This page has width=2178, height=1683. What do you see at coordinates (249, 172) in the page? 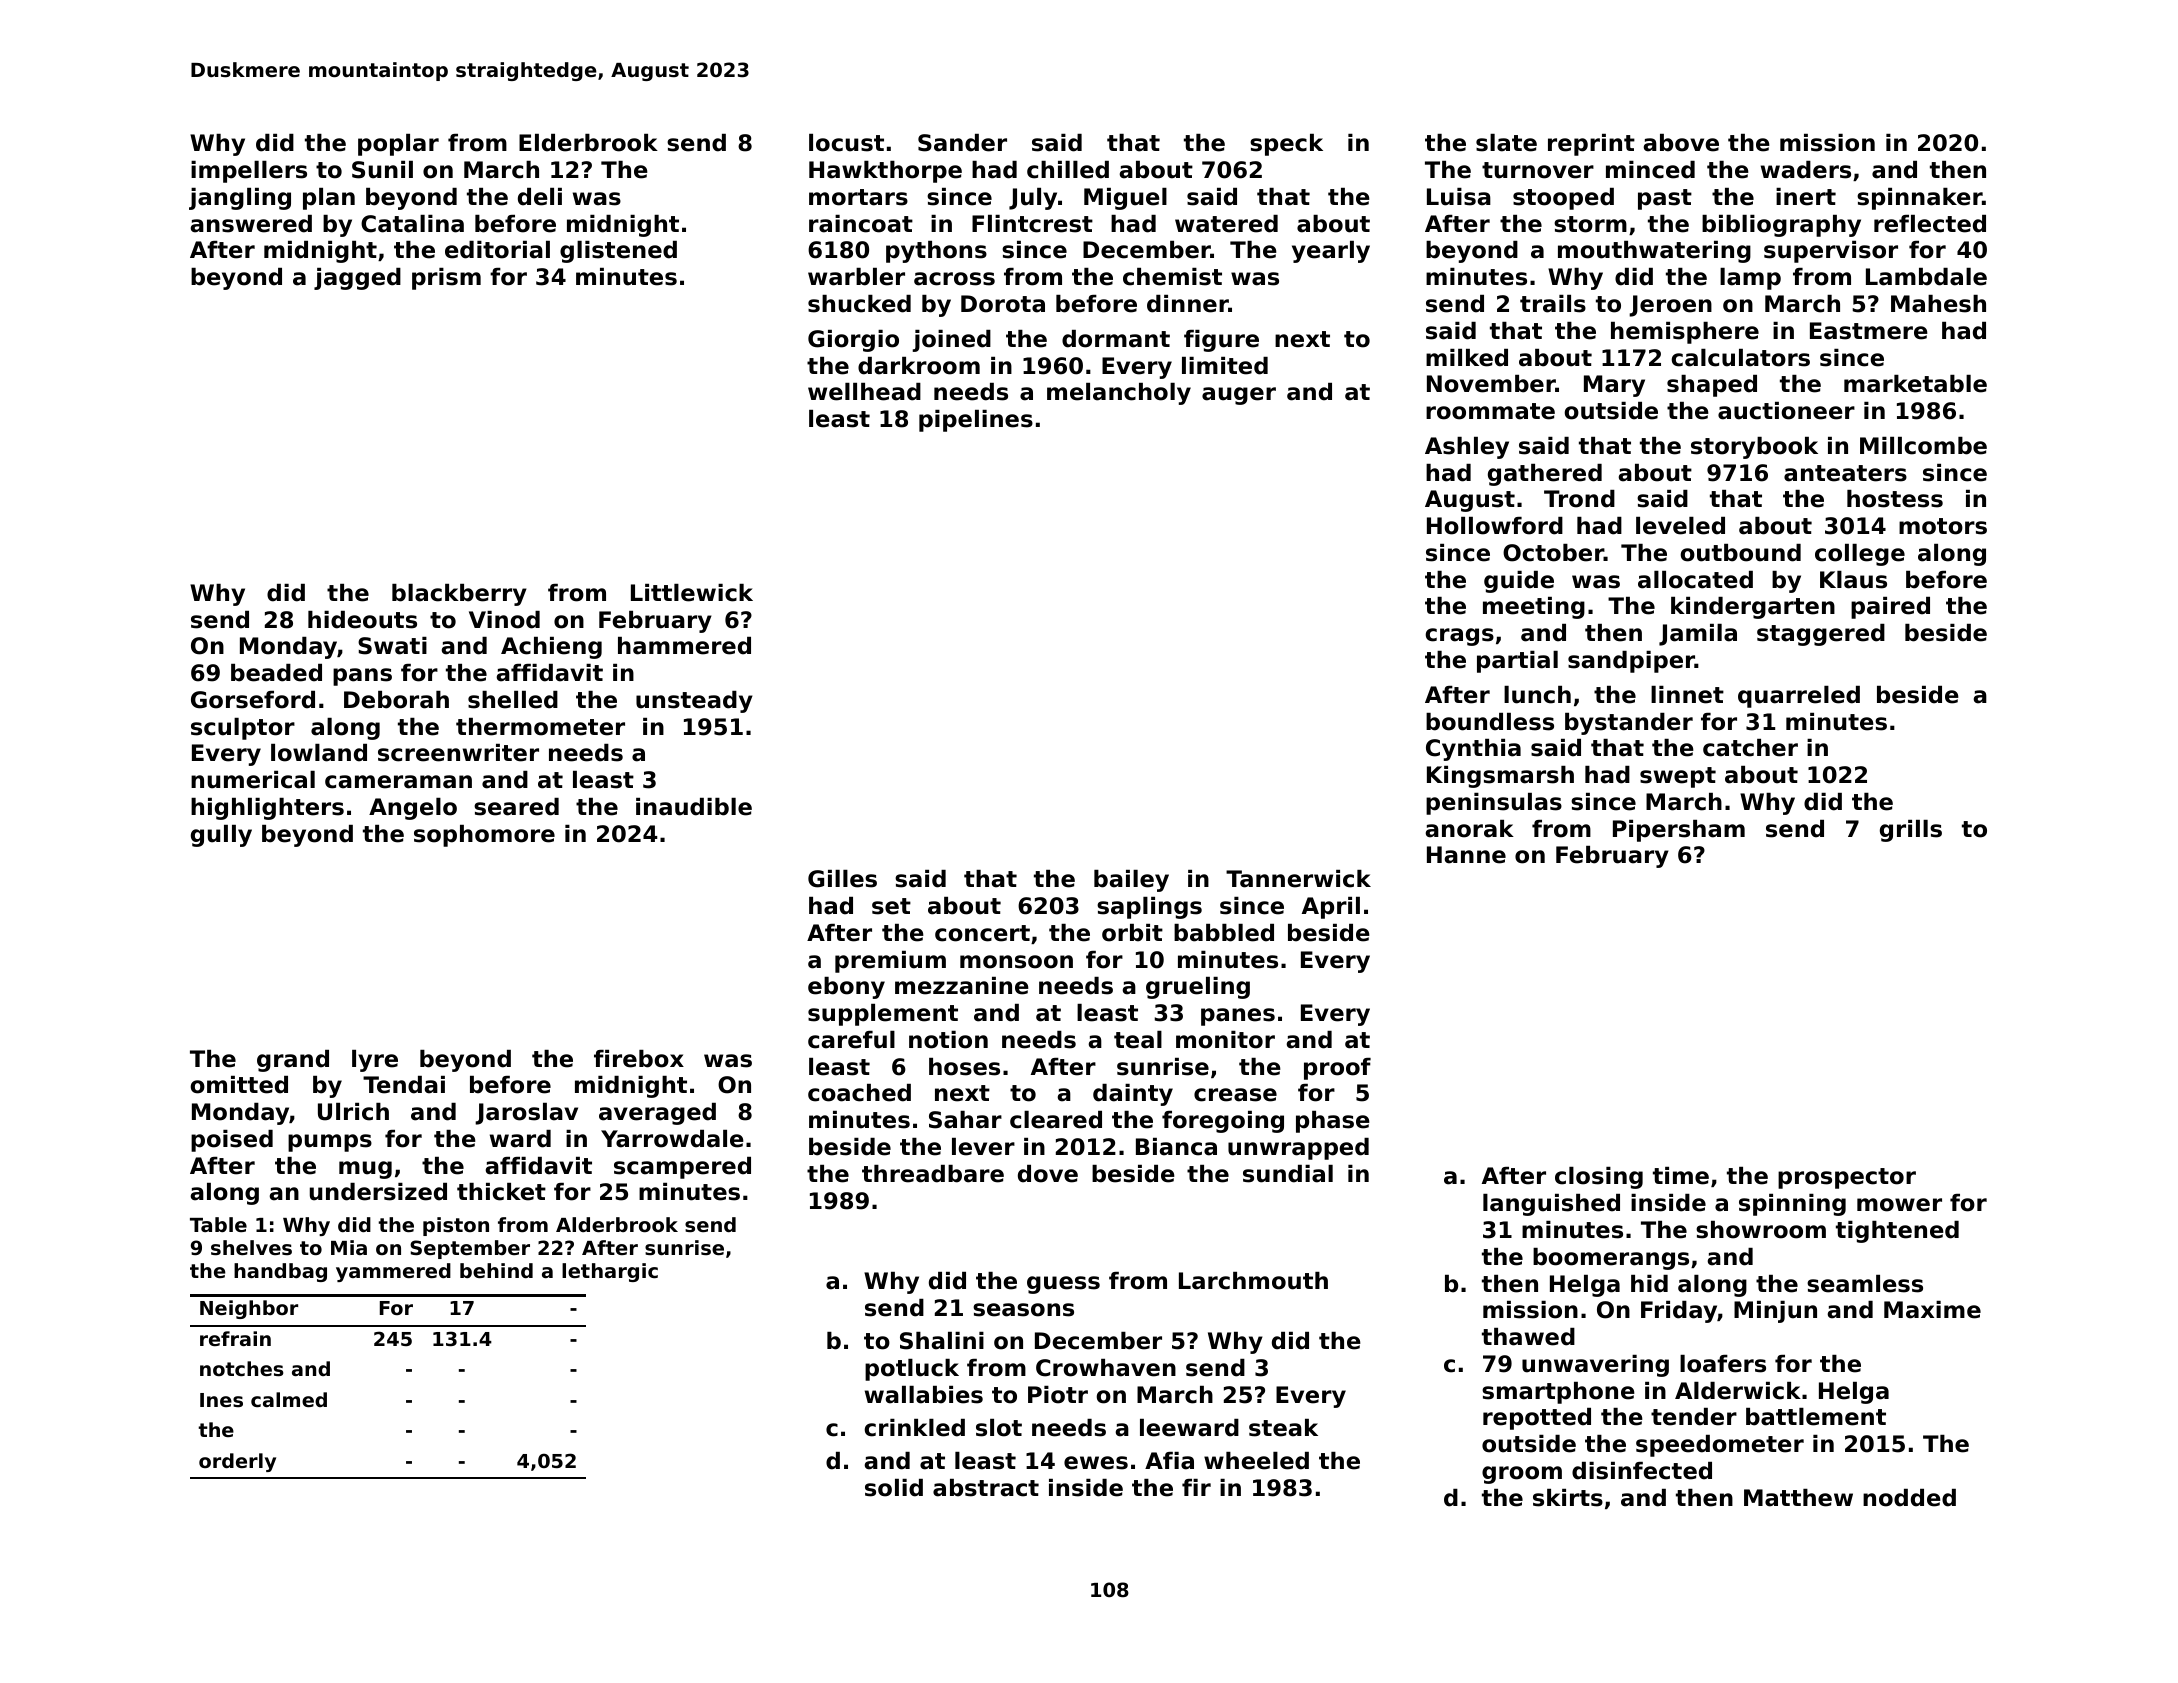
I see `impellers` at bounding box center [249, 172].
